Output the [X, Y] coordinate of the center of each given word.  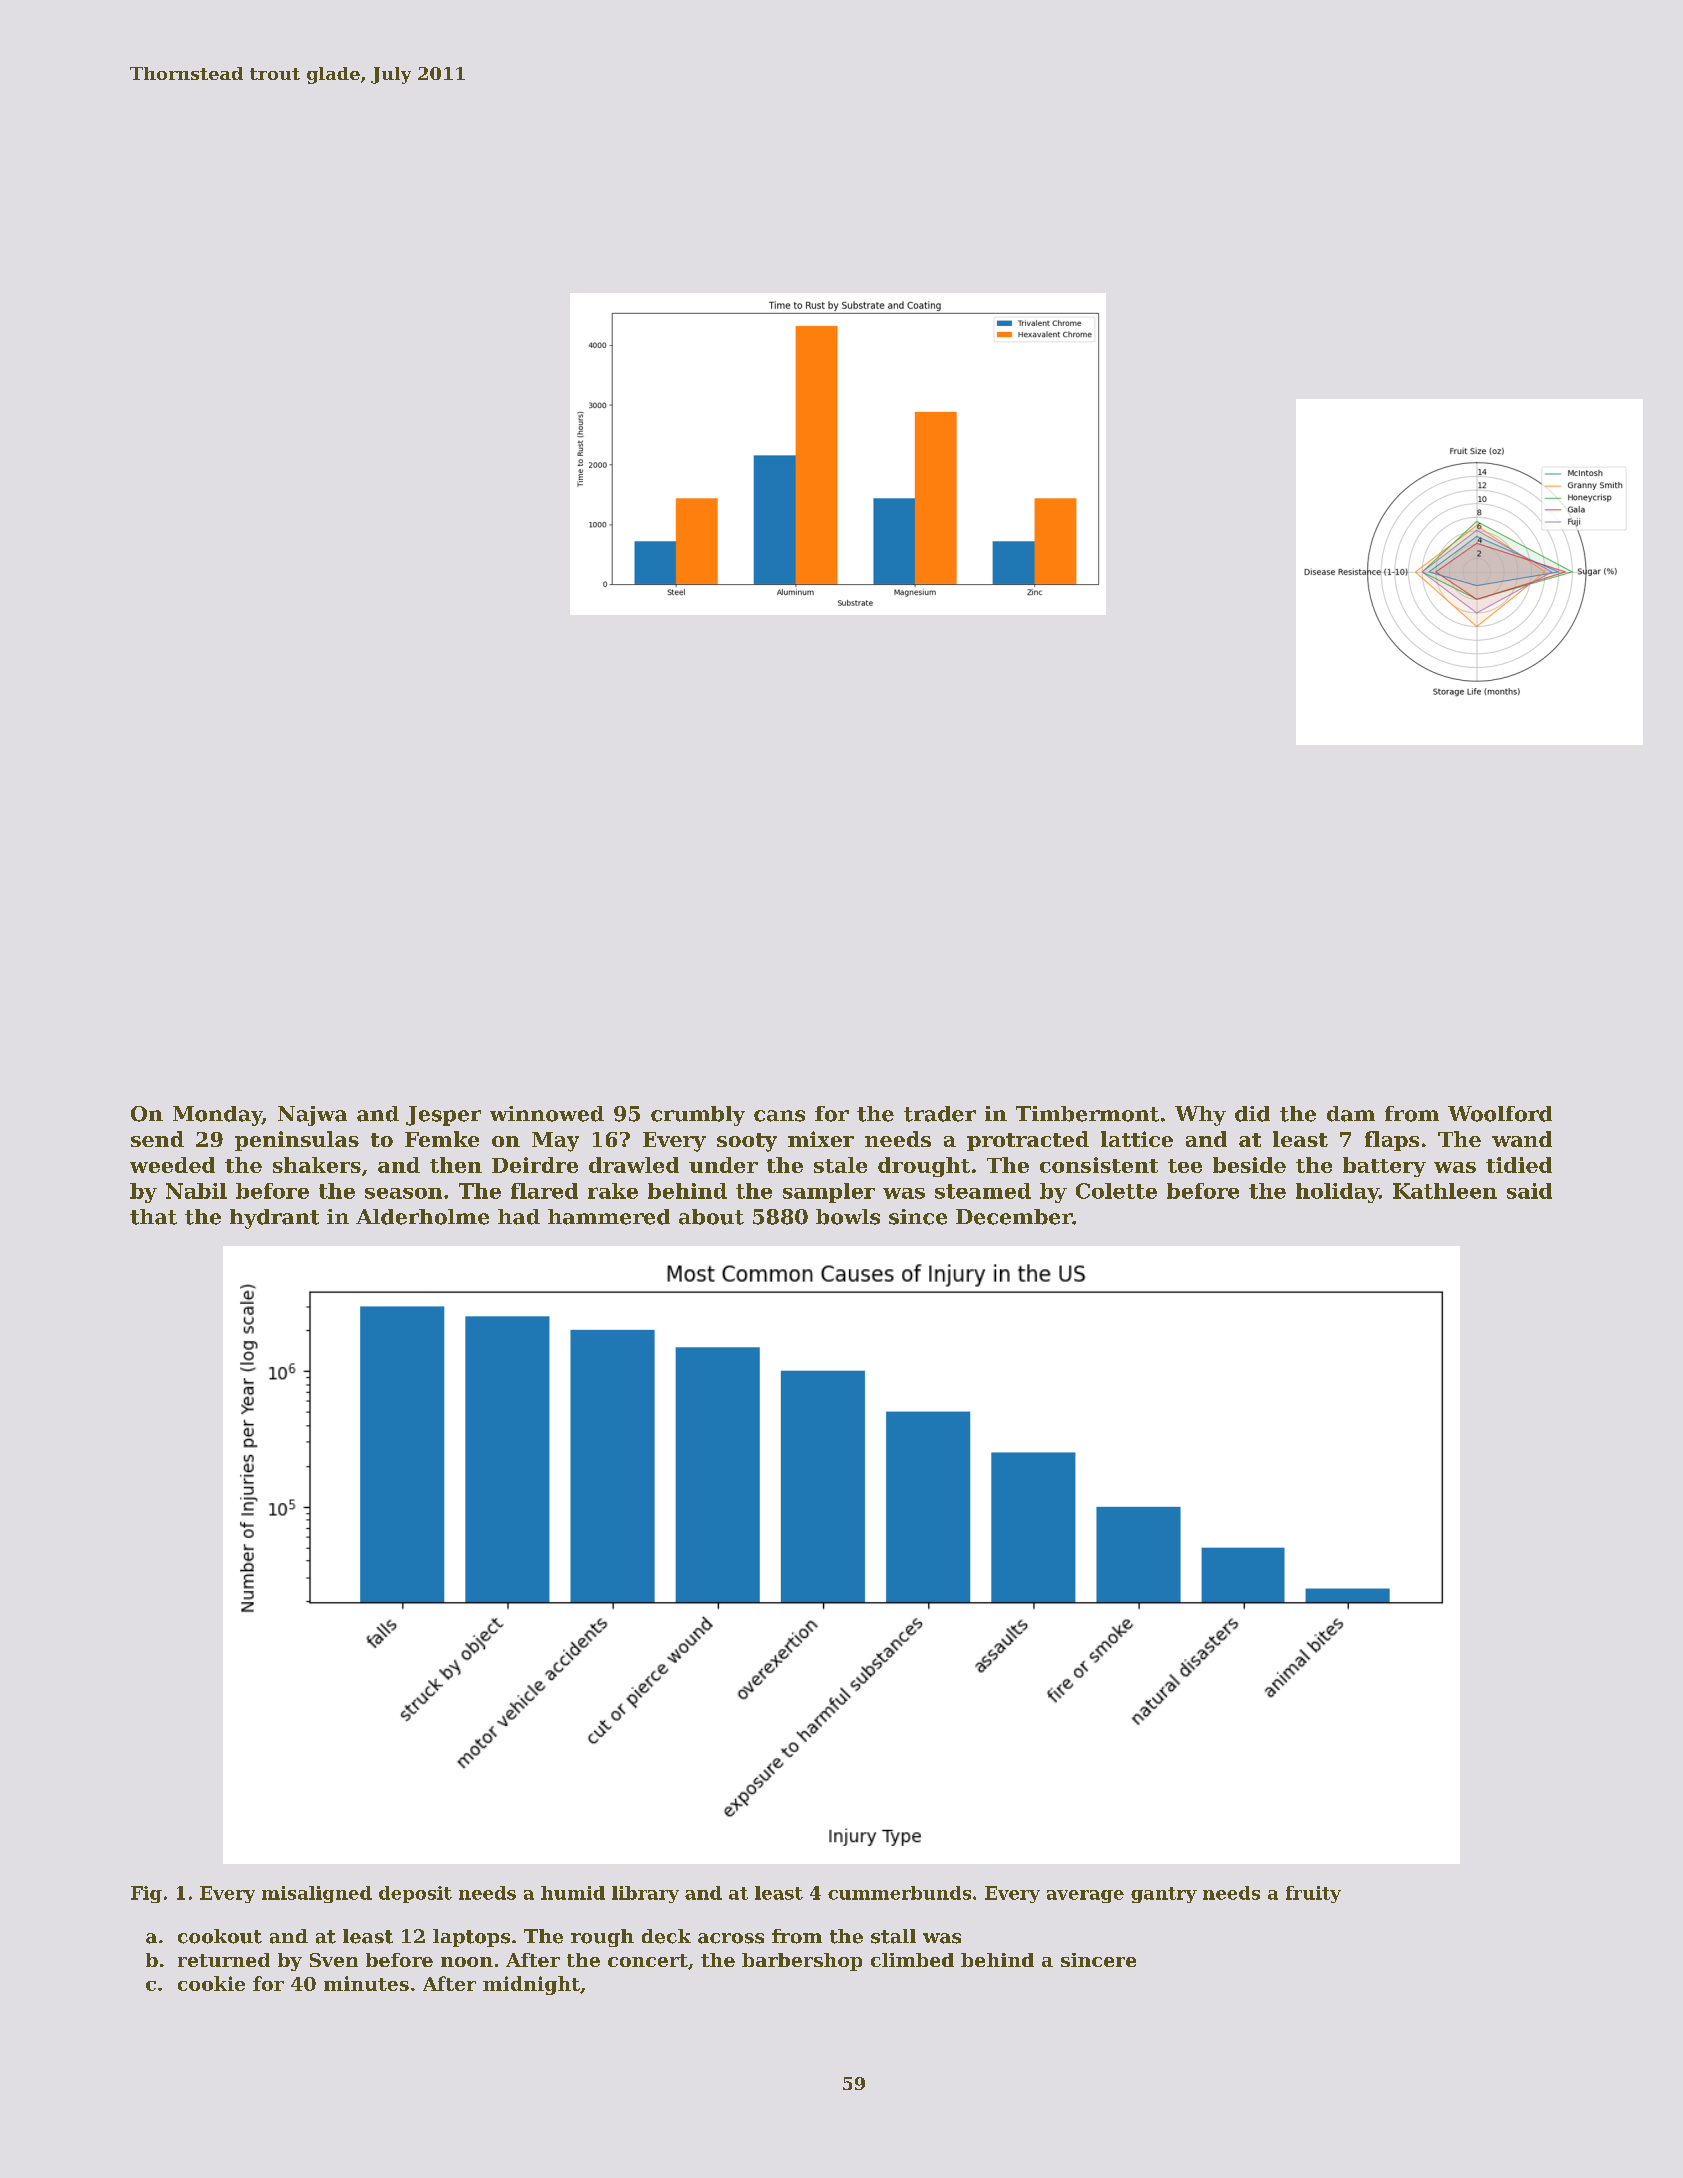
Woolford [1500, 1114]
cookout [220, 1936]
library [645, 1894]
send [157, 1139]
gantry [1164, 1895]
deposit [415, 1894]
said [1529, 1191]
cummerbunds [899, 1893]
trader [940, 1114]
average [1085, 1896]
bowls [848, 1217]
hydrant [274, 1219]
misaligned [317, 1894]
